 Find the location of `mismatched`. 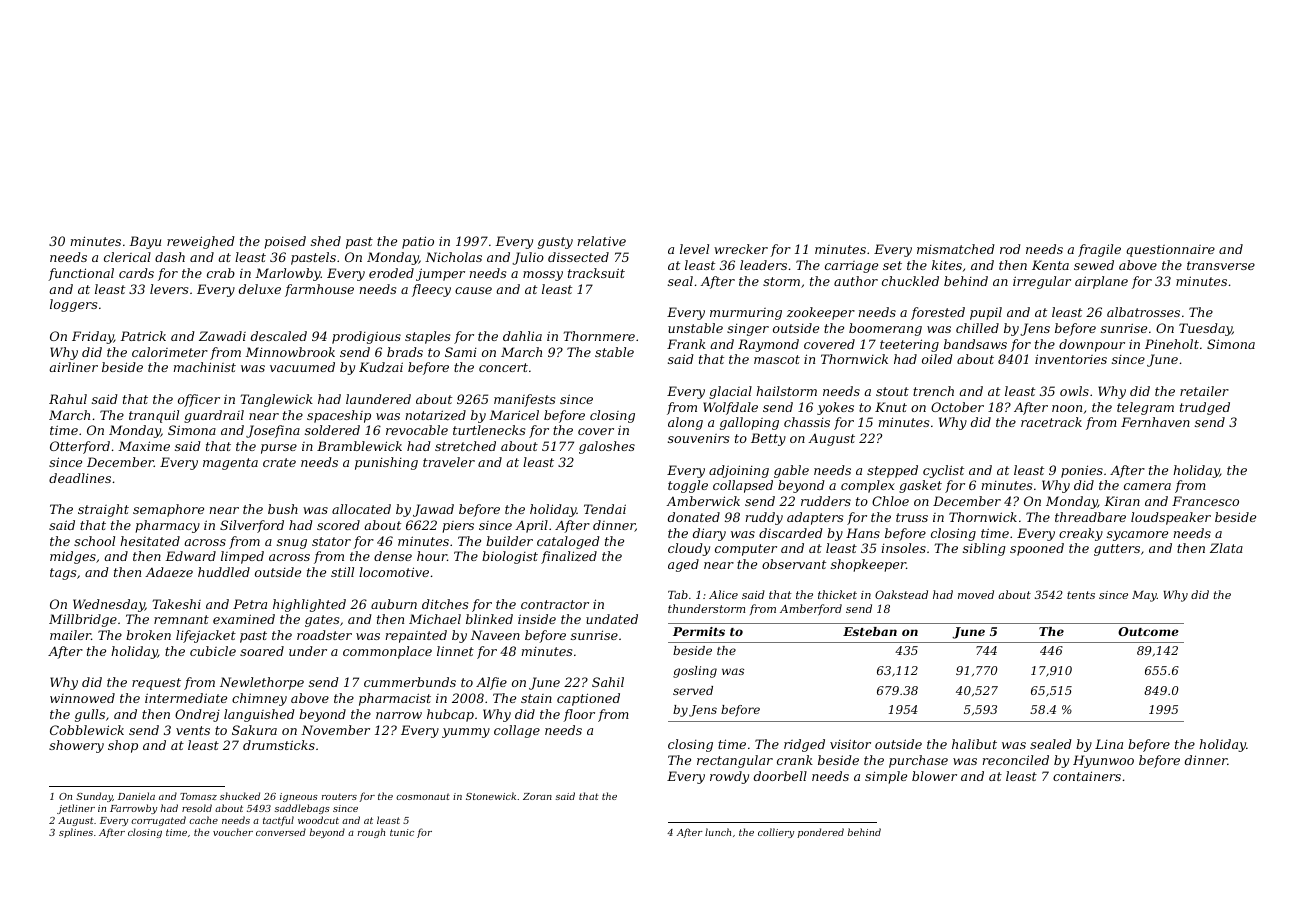

mismatched is located at coordinates (956, 249).
